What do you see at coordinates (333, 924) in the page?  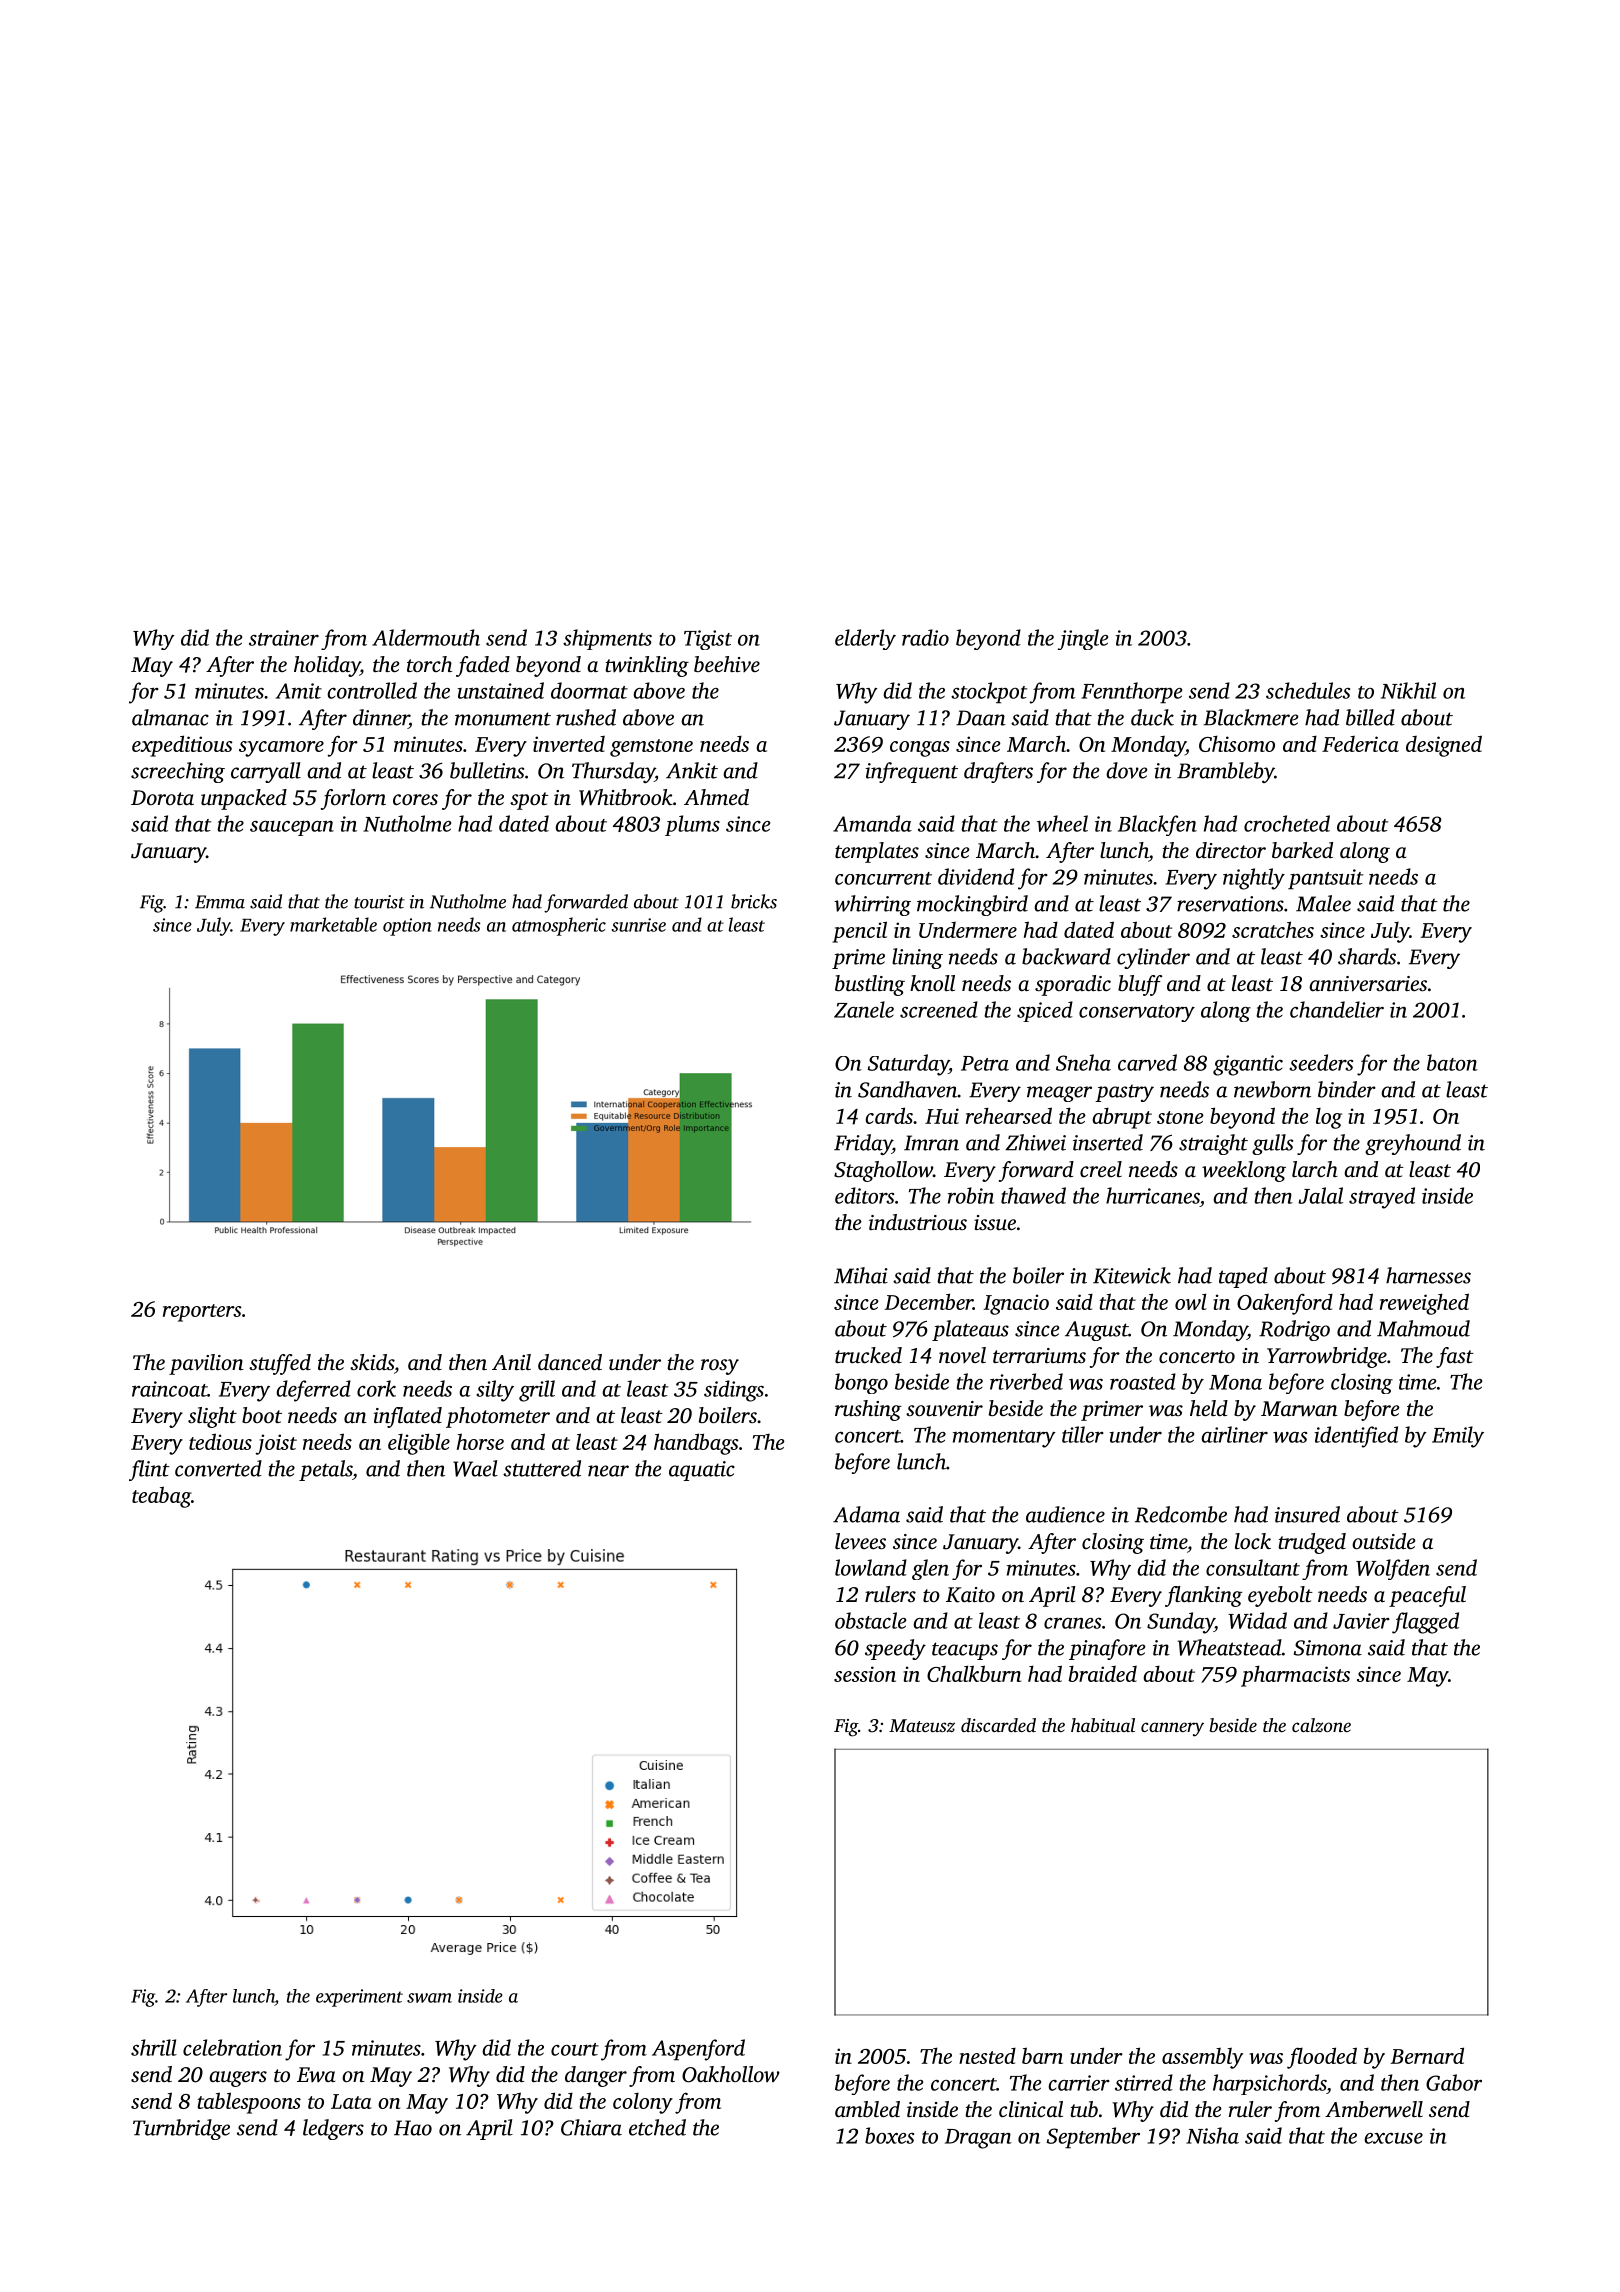 I see `marketable` at bounding box center [333, 924].
